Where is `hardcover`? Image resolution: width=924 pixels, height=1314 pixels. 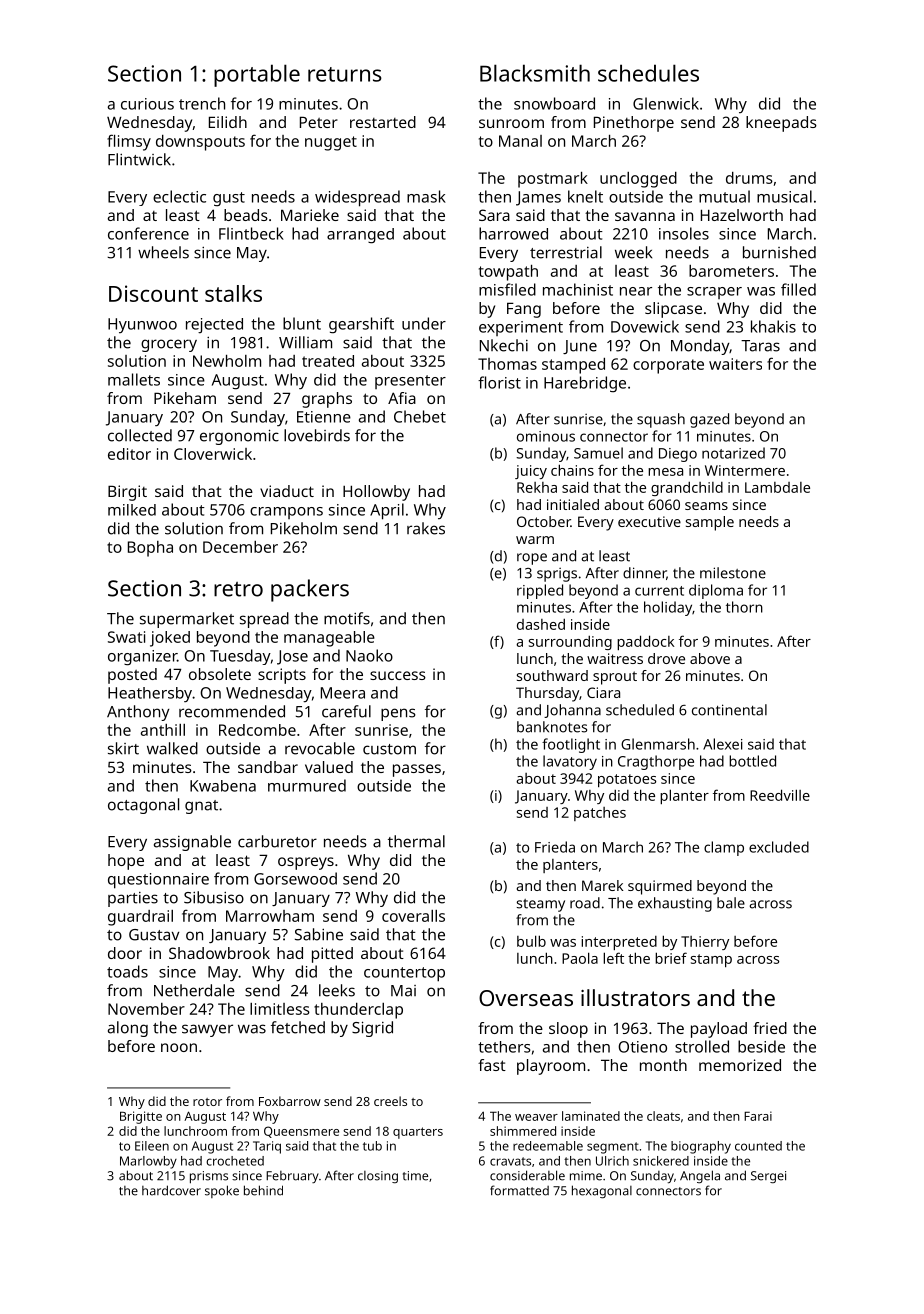 hardcover is located at coordinates (171, 1190).
